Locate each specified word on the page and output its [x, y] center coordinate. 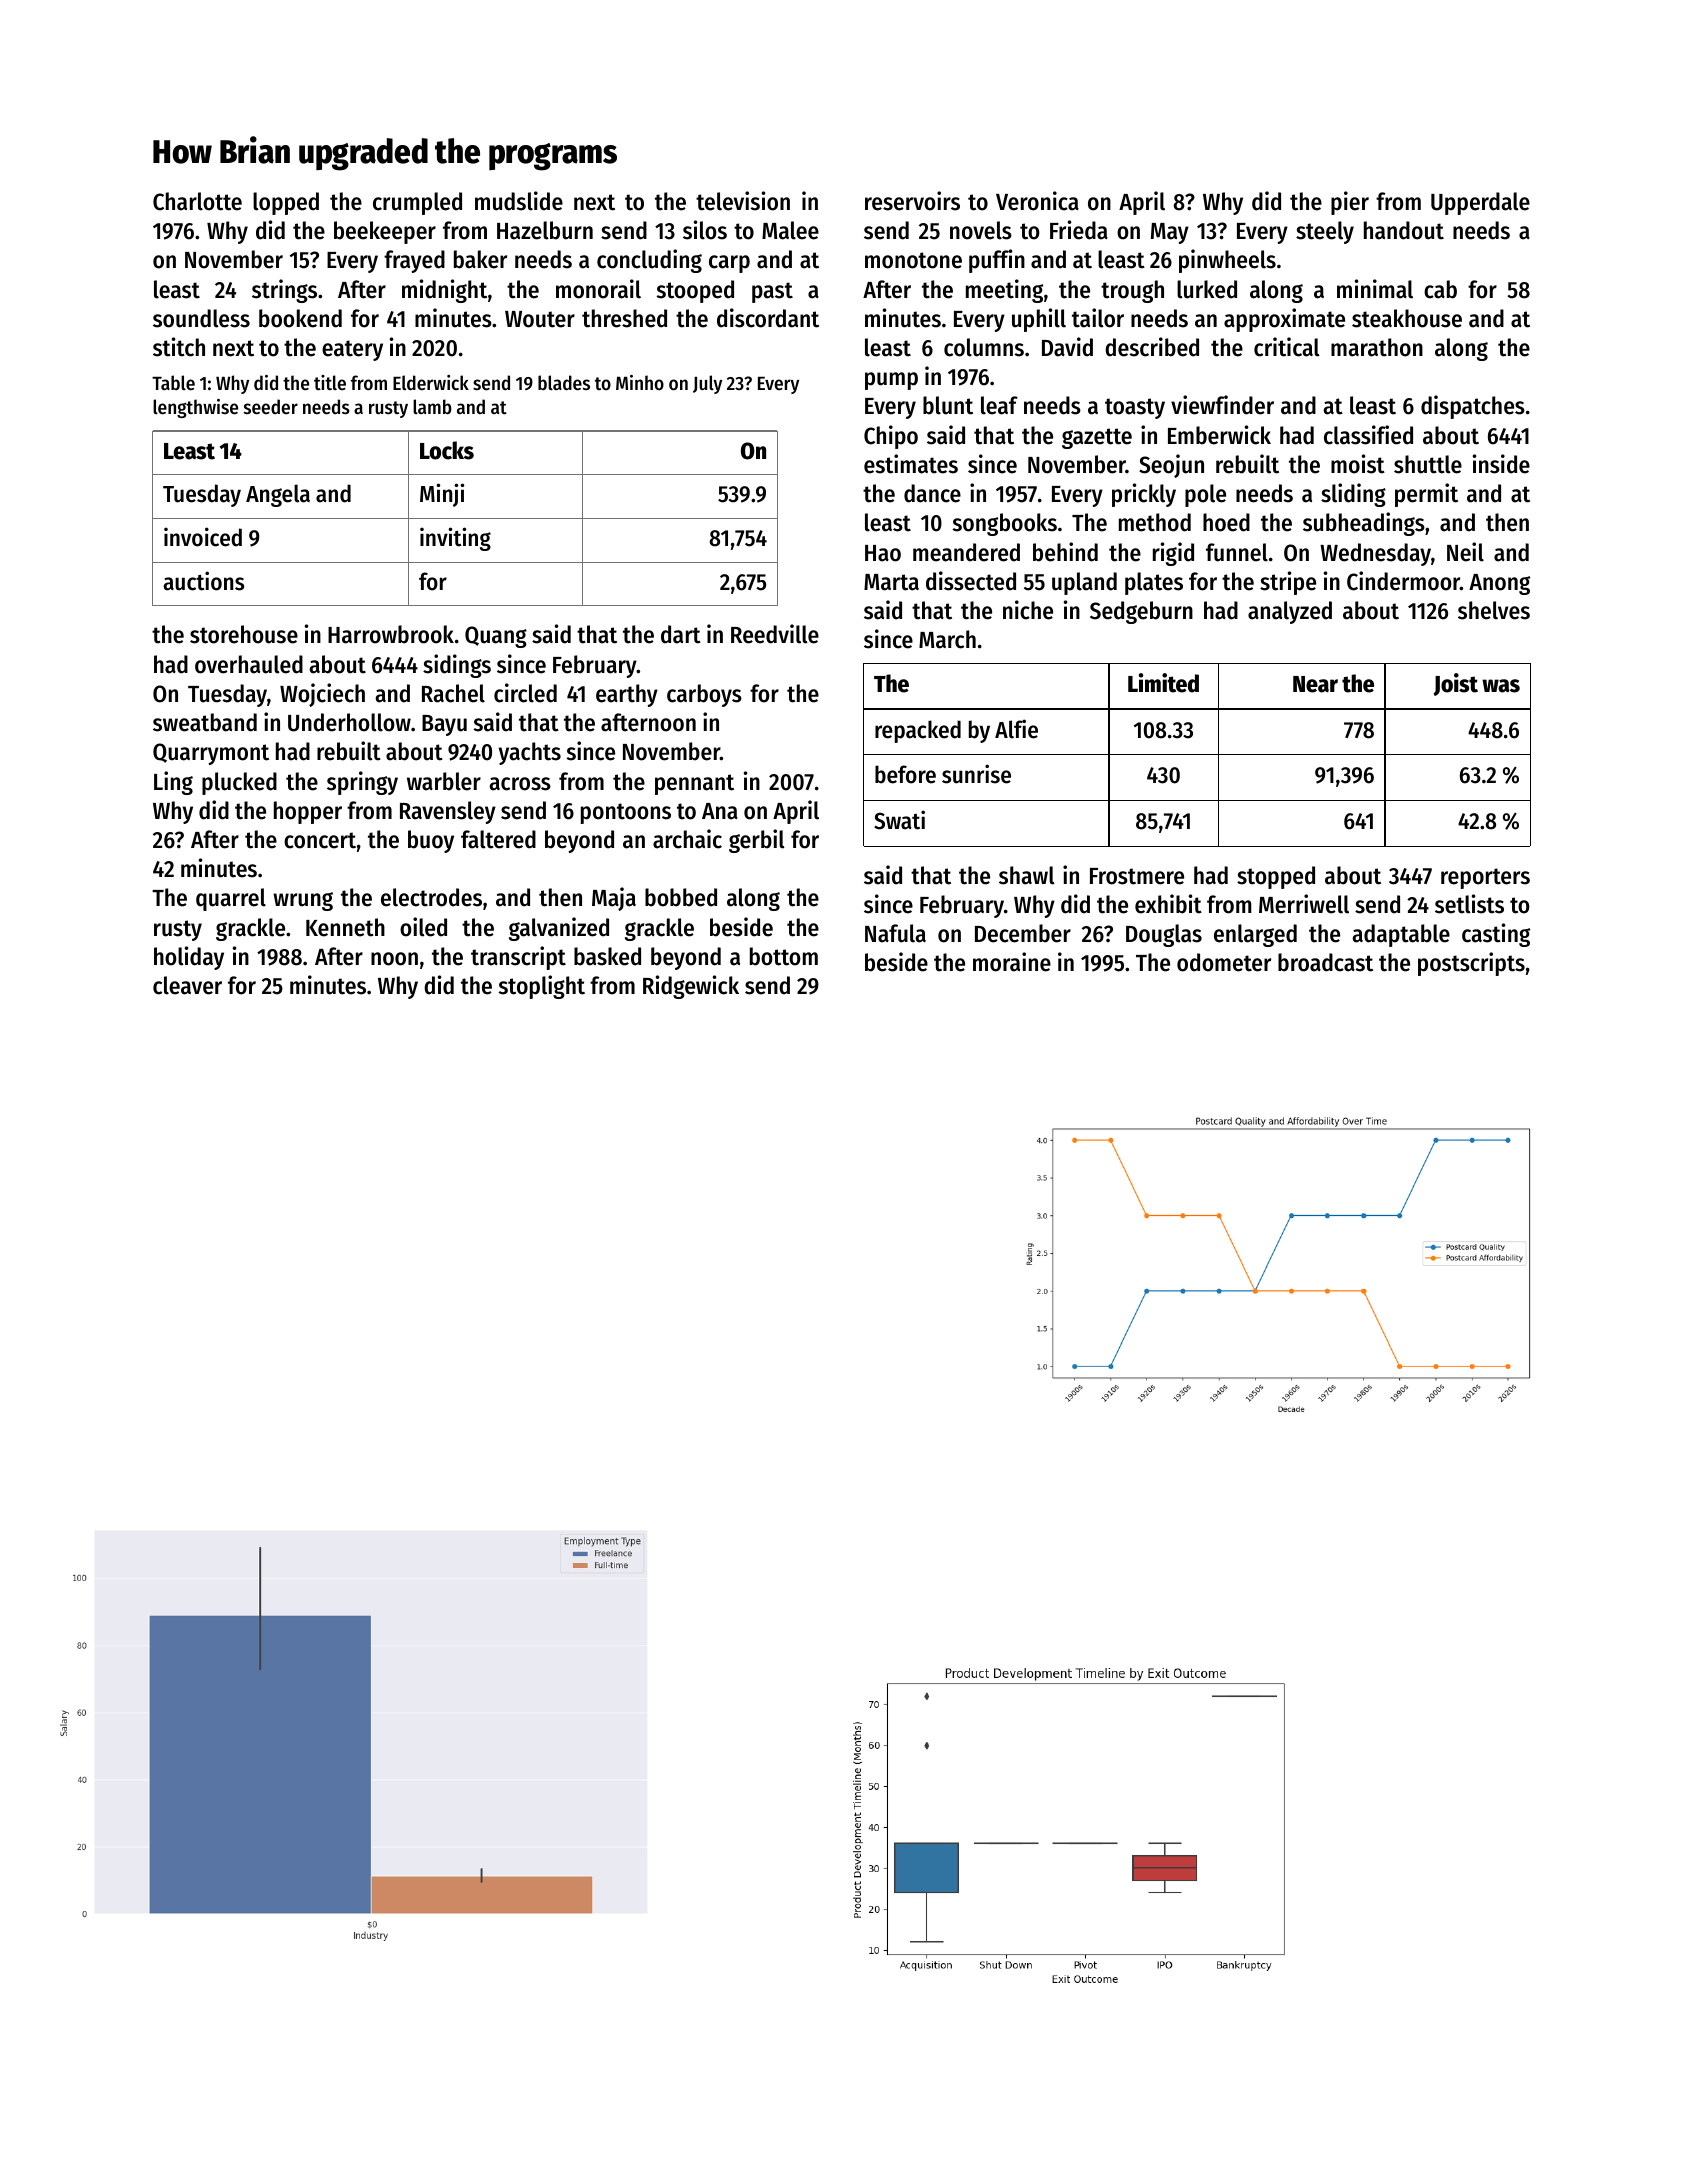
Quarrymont [211, 754]
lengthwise [195, 408]
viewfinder [1222, 405]
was [1501, 686]
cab [1440, 289]
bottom [784, 956]
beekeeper [385, 232]
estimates [911, 464]
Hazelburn [545, 230]
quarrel [231, 899]
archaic [687, 839]
